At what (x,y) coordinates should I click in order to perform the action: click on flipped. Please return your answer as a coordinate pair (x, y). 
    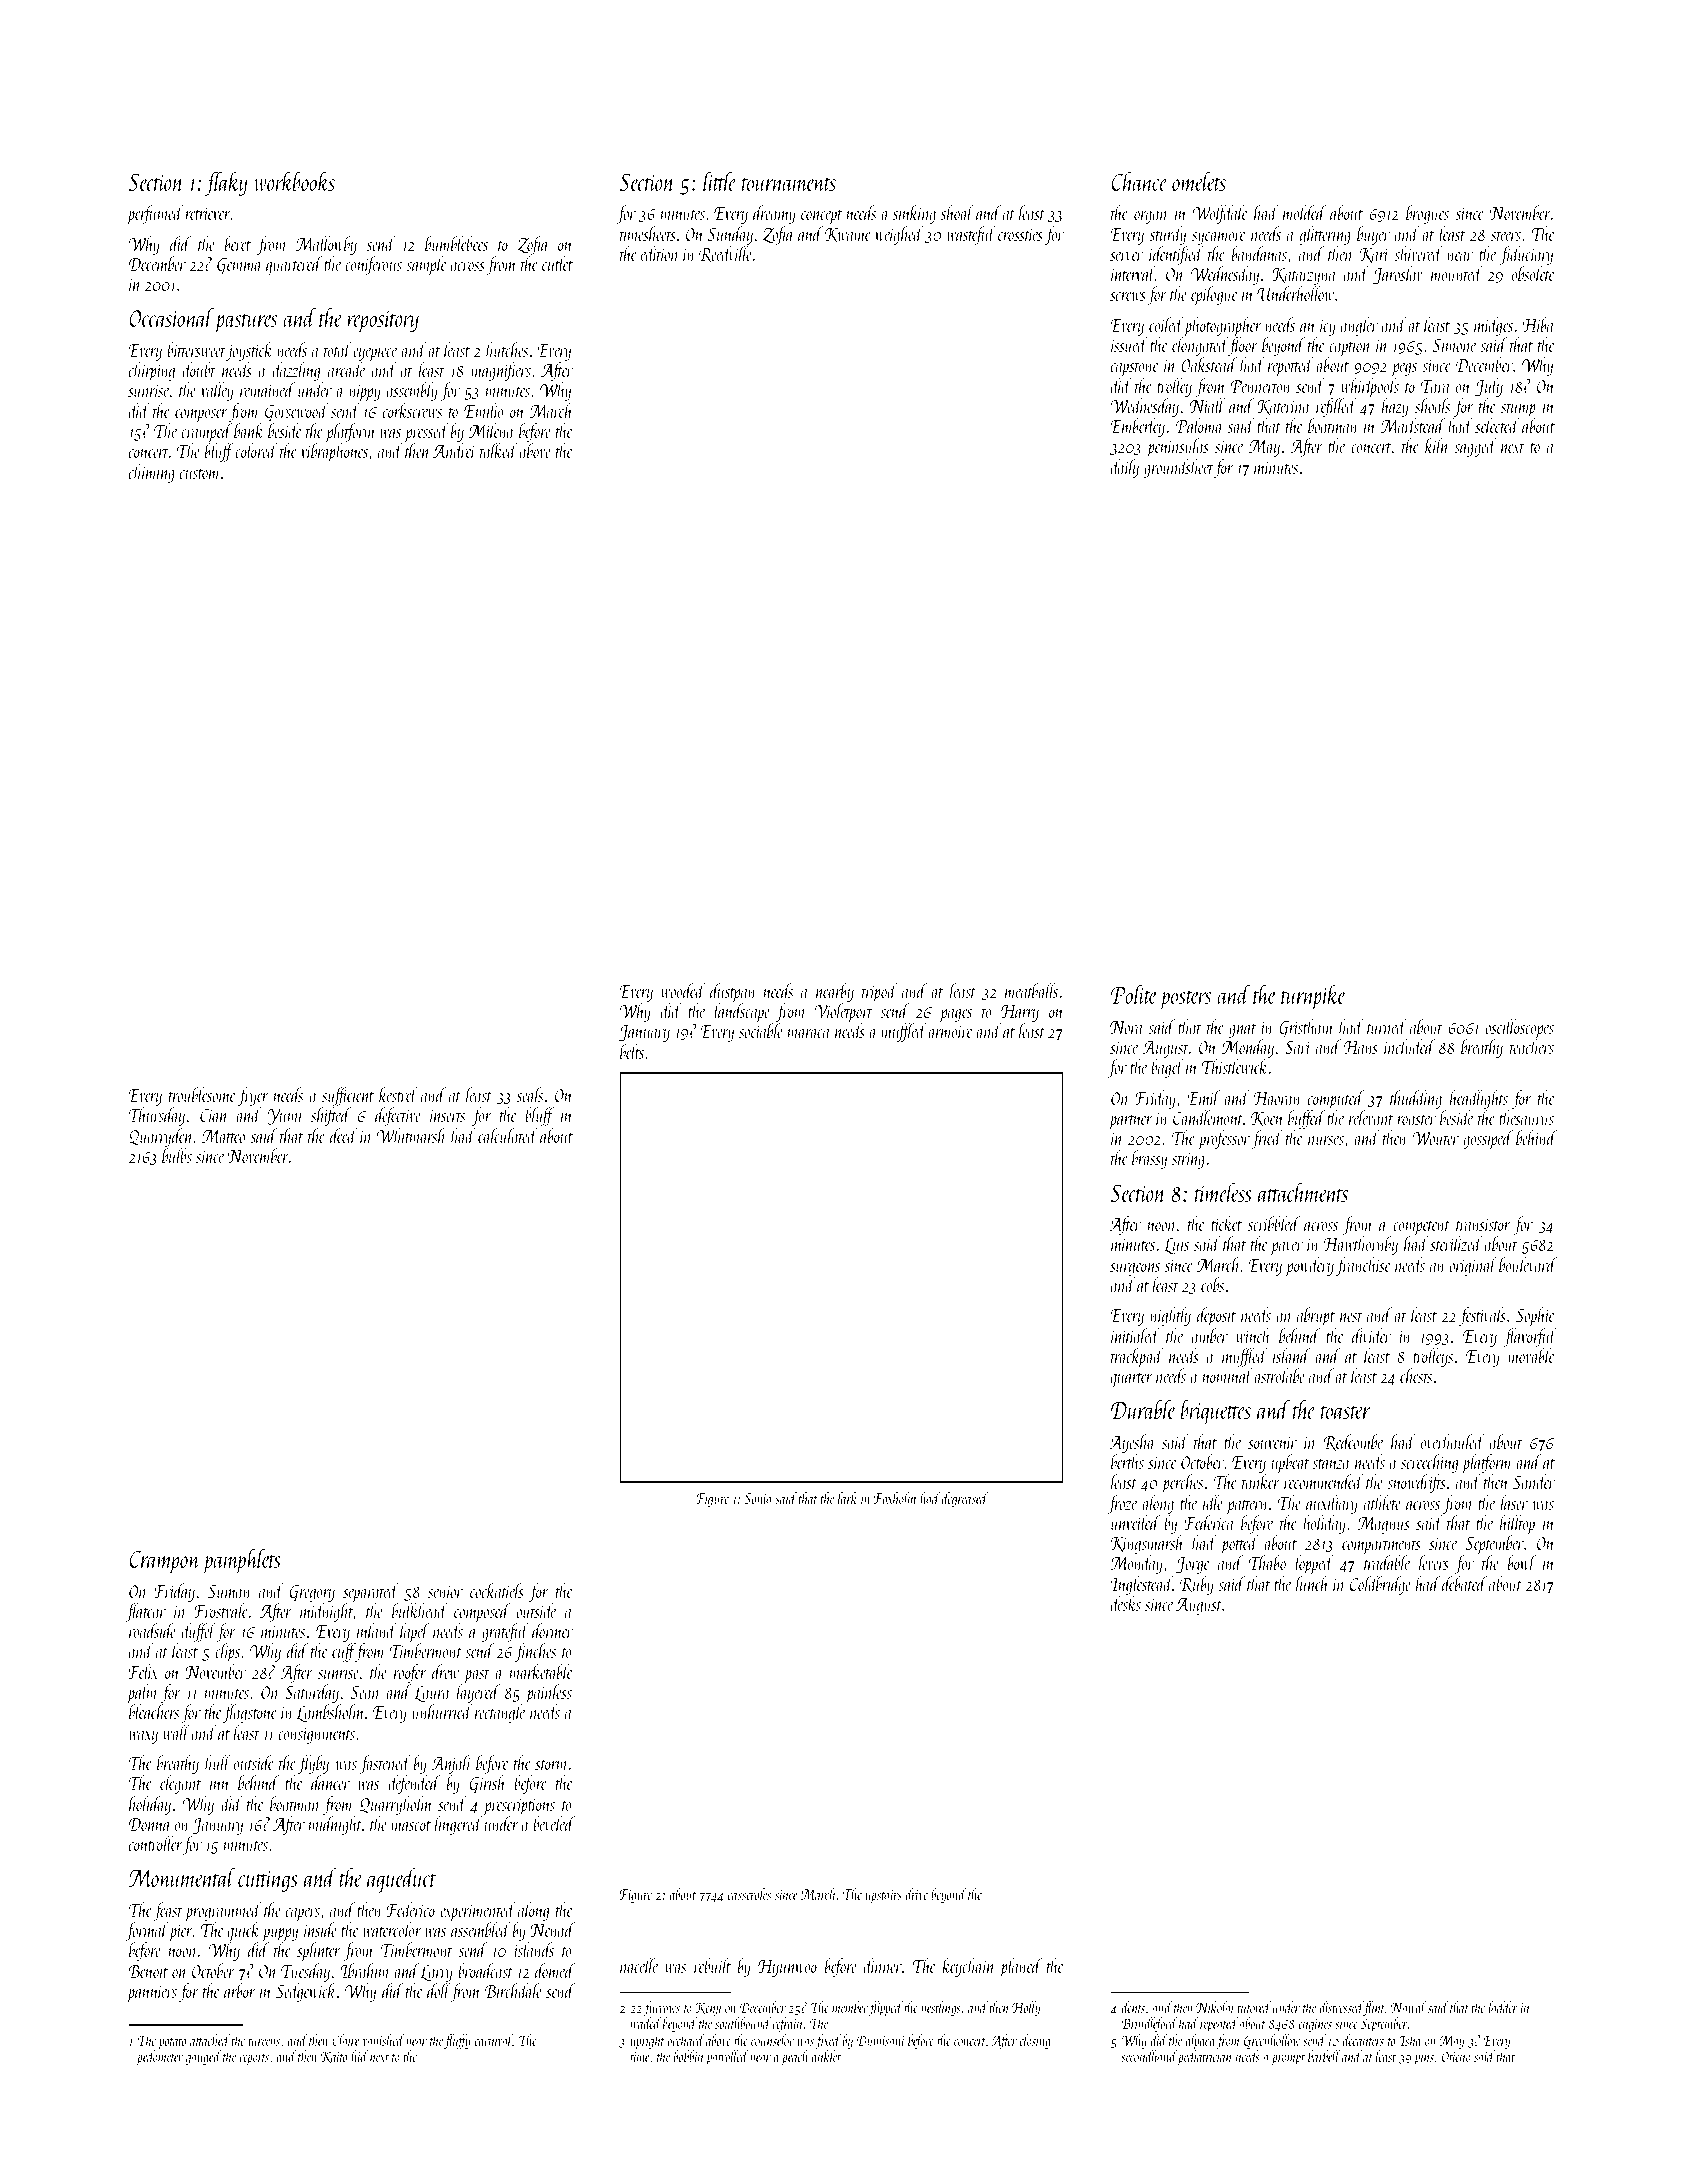
    Looking at the image, I should click on (885, 2008).
